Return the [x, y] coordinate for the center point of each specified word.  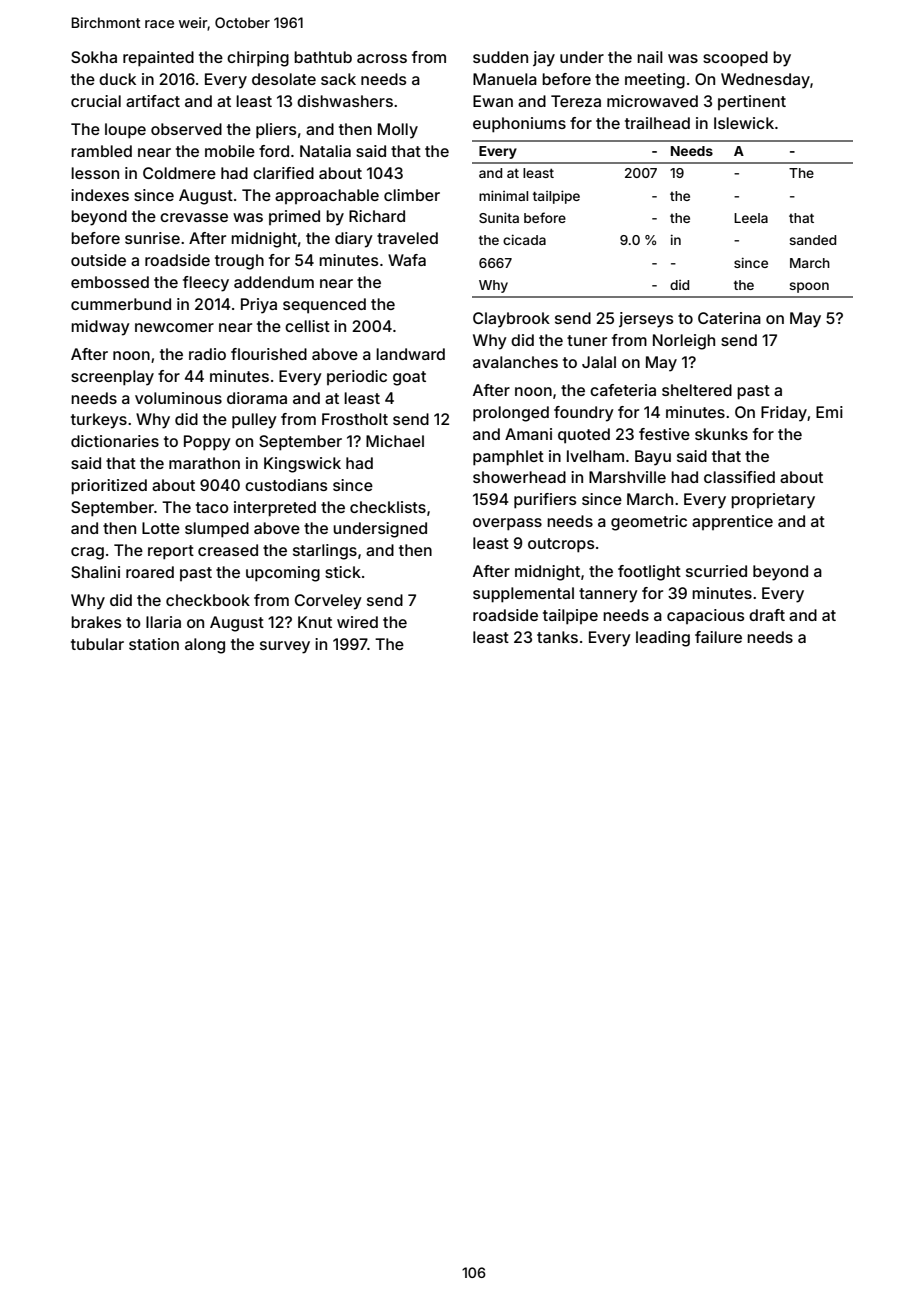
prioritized [109, 487]
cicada [524, 239]
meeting [655, 81]
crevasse [194, 217]
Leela [751, 218]
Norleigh [684, 342]
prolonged [511, 414]
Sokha [94, 57]
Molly [398, 131]
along [205, 646]
